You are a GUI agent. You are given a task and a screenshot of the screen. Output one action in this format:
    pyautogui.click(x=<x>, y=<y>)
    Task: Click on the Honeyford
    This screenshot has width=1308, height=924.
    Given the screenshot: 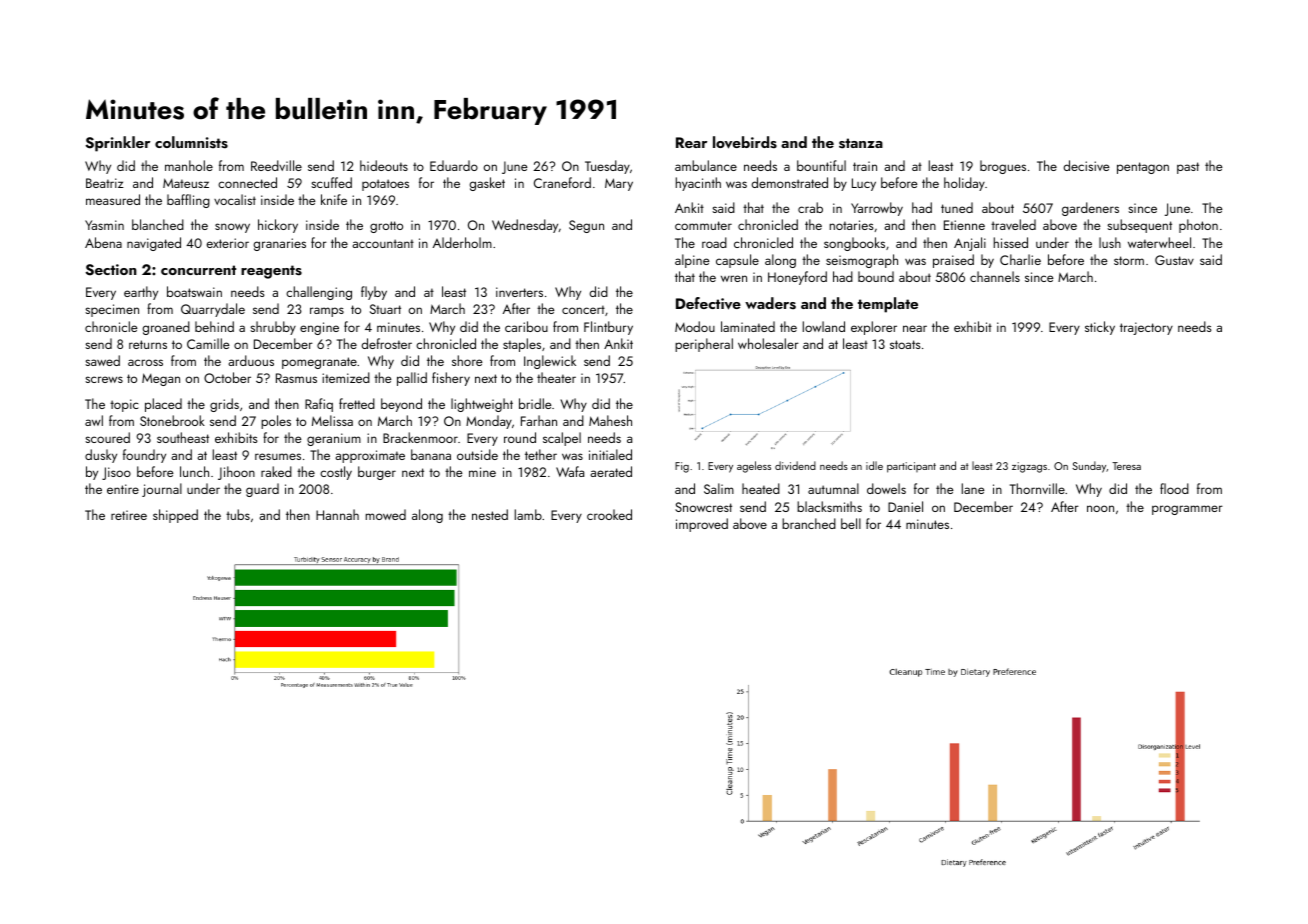 What is the action you would take?
    pyautogui.click(x=797, y=278)
